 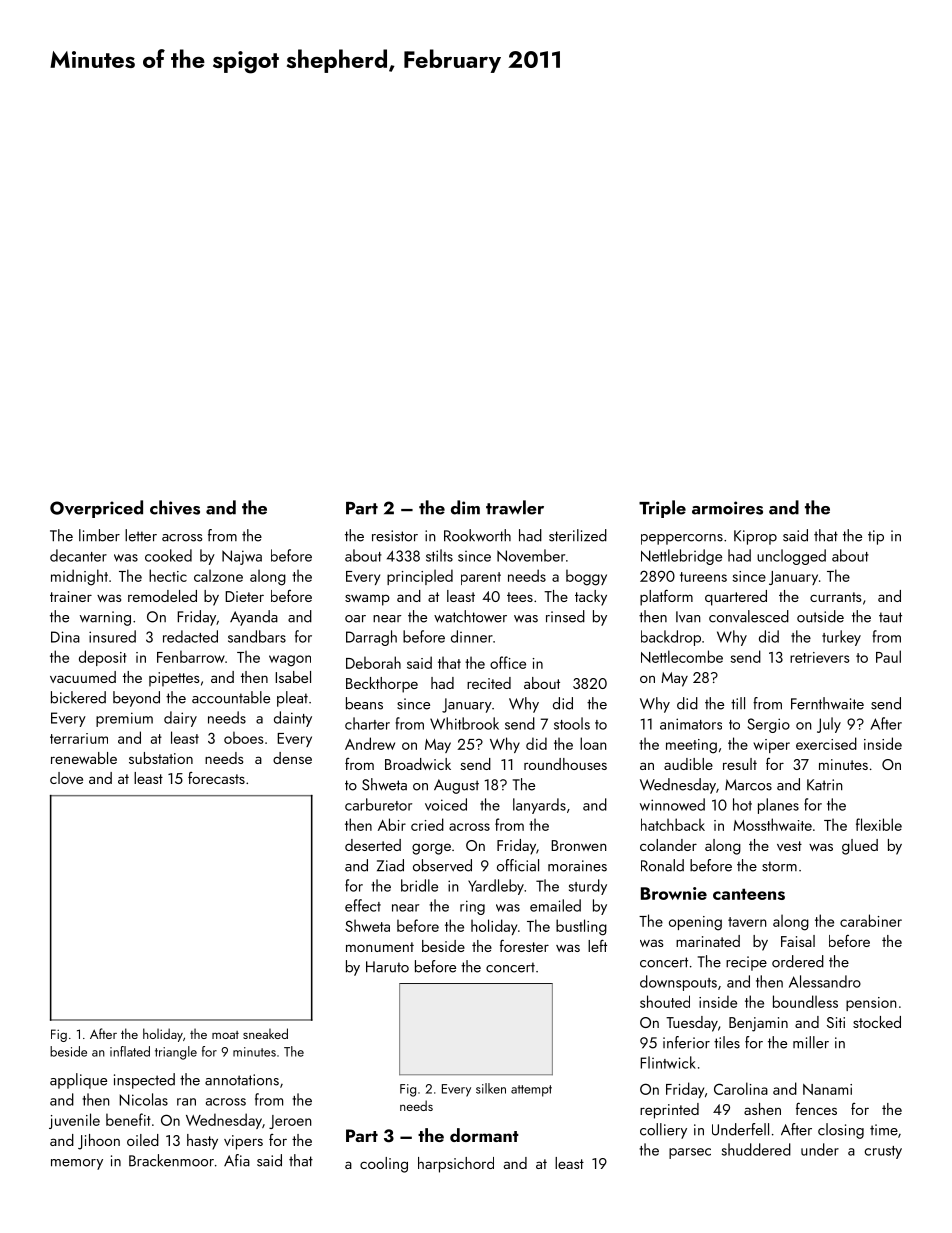 What do you see at coordinates (237, 1160) in the image?
I see `Afia` at bounding box center [237, 1160].
